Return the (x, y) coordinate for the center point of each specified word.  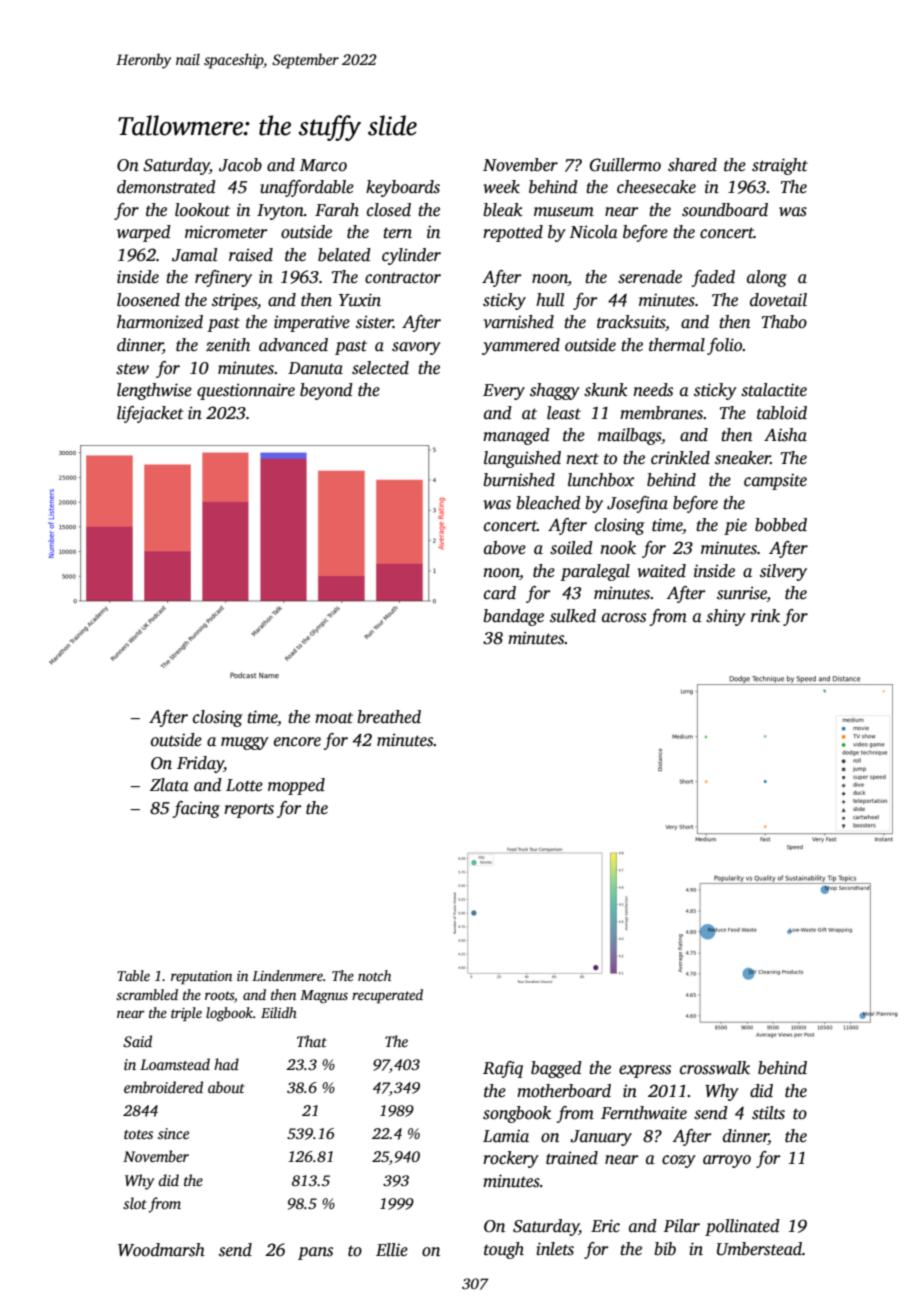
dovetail (778, 300)
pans (315, 1253)
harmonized (160, 322)
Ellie (392, 1250)
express (645, 1071)
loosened (148, 300)
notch (374, 975)
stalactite (774, 390)
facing (196, 809)
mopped (296, 786)
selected (380, 368)
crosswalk (715, 1068)
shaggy (555, 391)
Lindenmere (287, 975)
